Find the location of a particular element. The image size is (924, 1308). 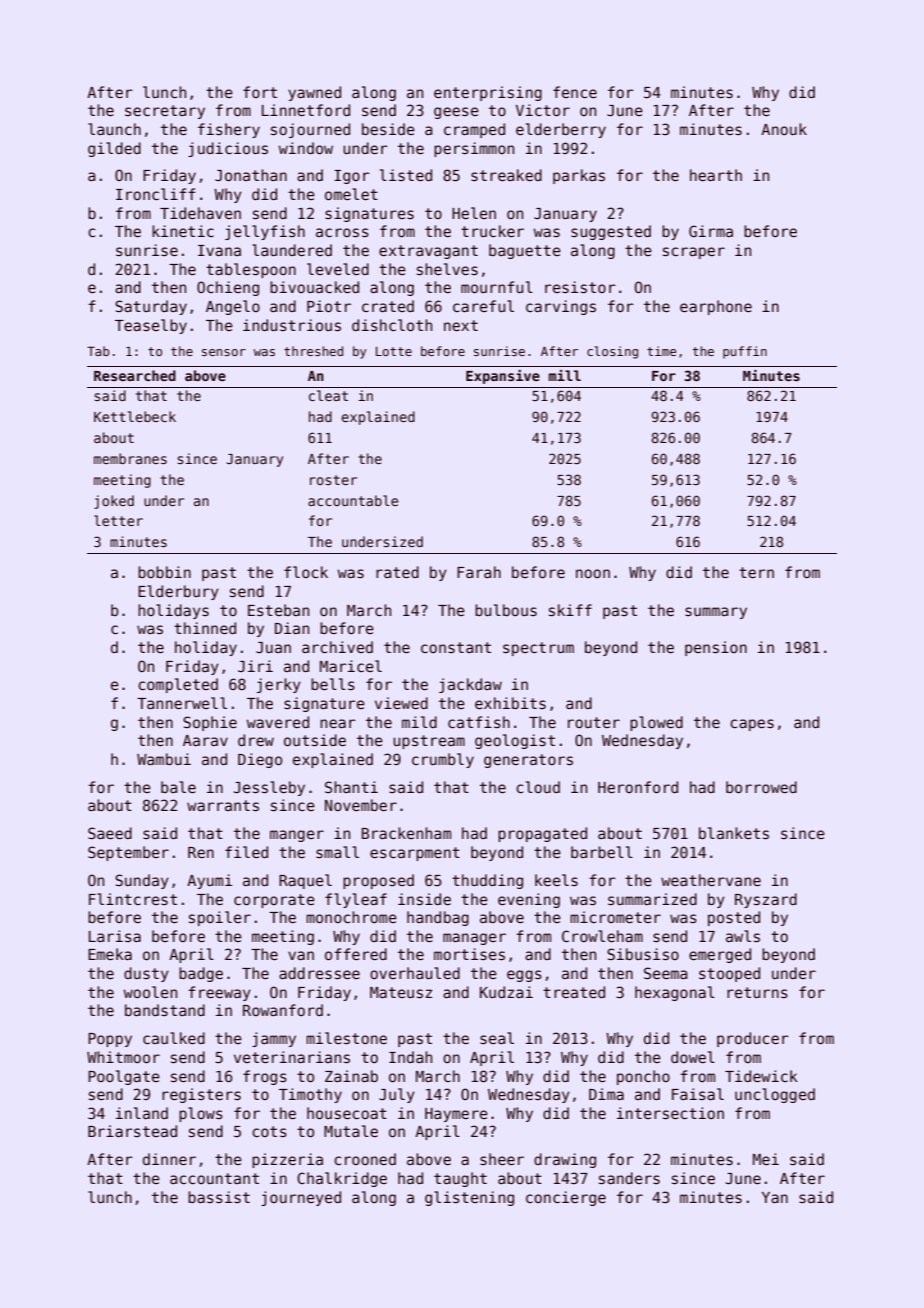

plowed is located at coordinates (656, 723).
